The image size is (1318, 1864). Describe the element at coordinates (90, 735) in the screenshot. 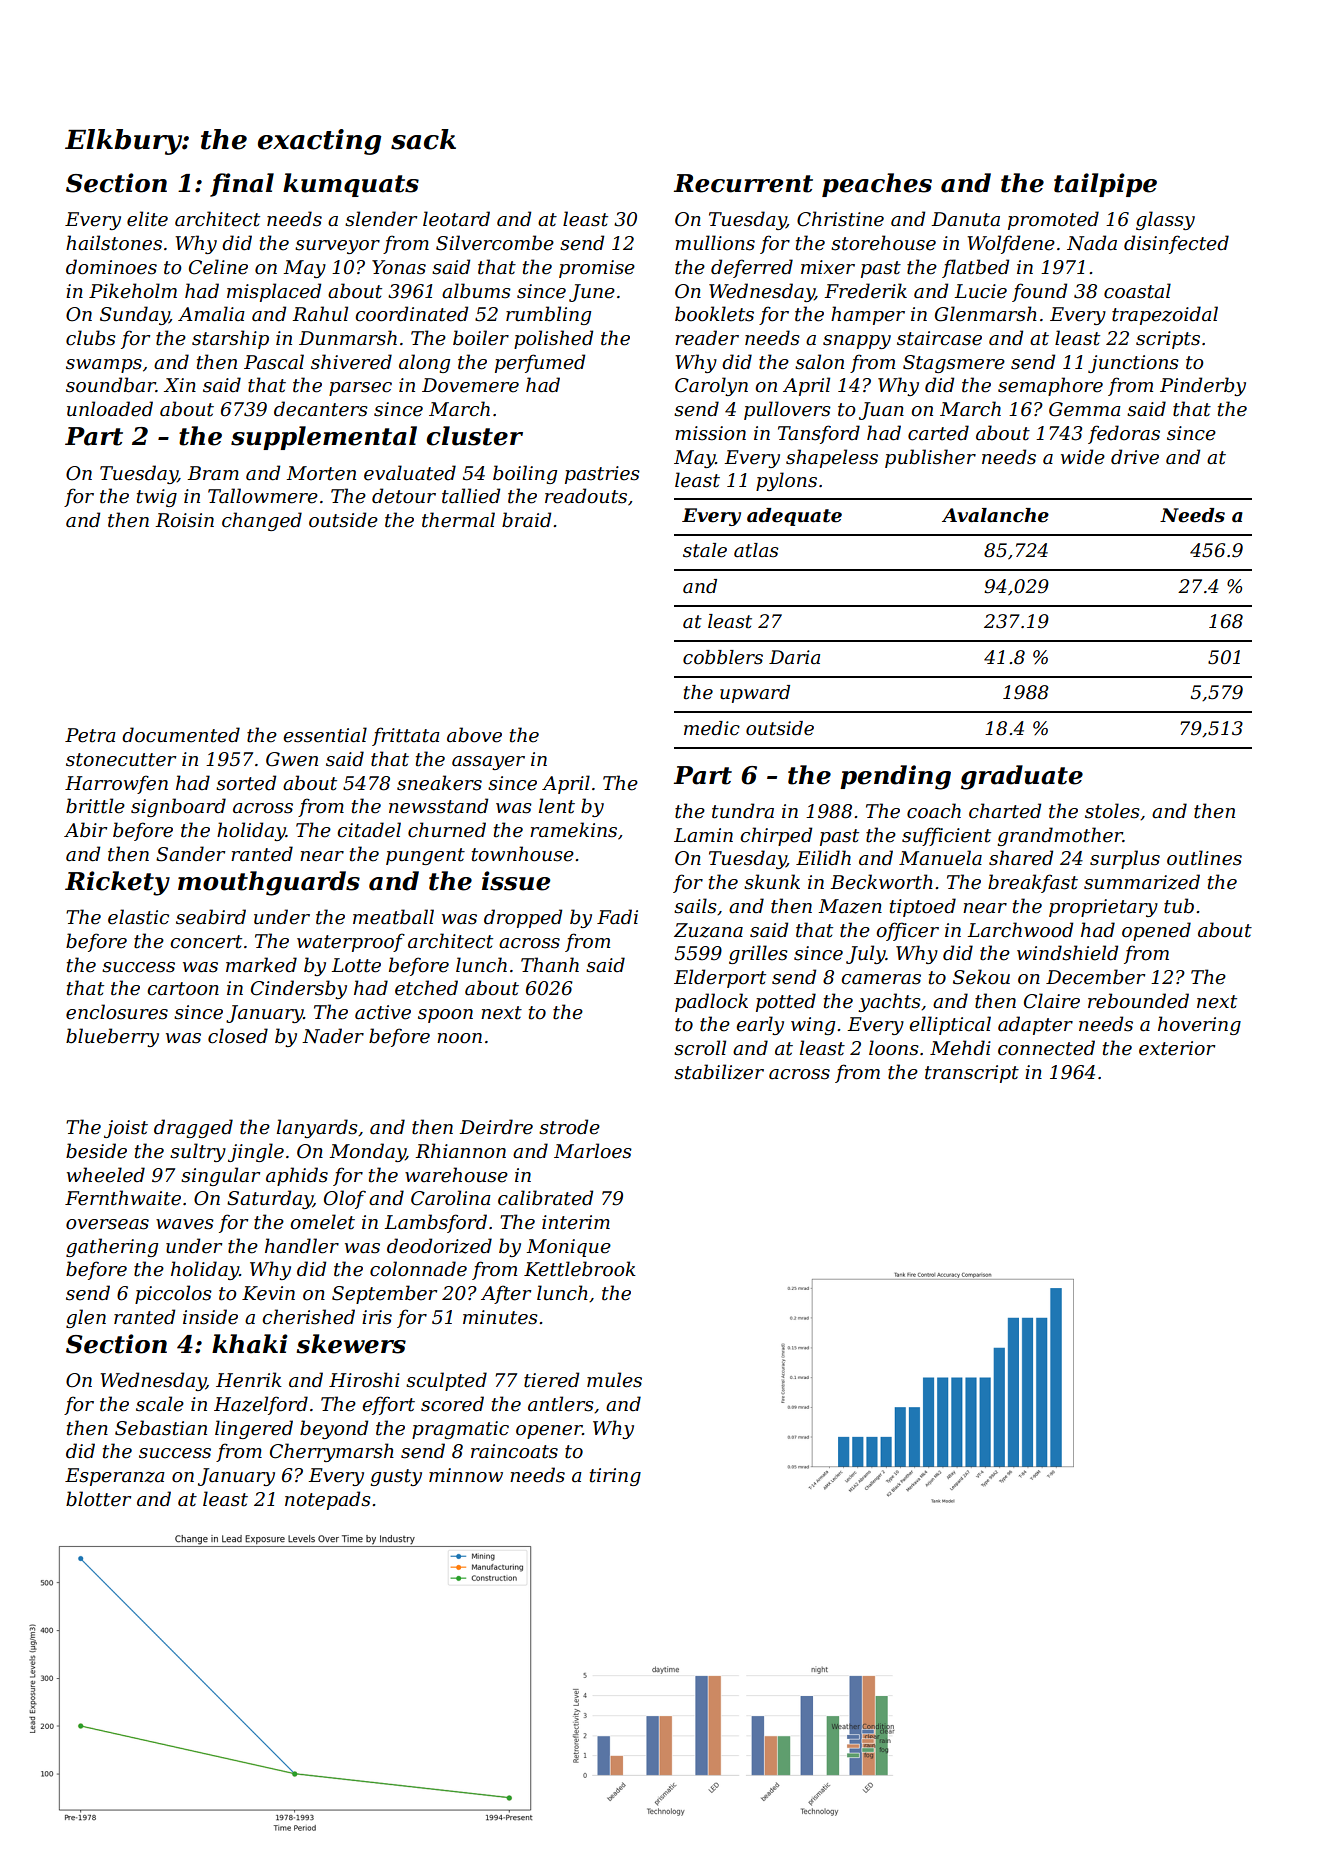

I see `Petra` at that location.
